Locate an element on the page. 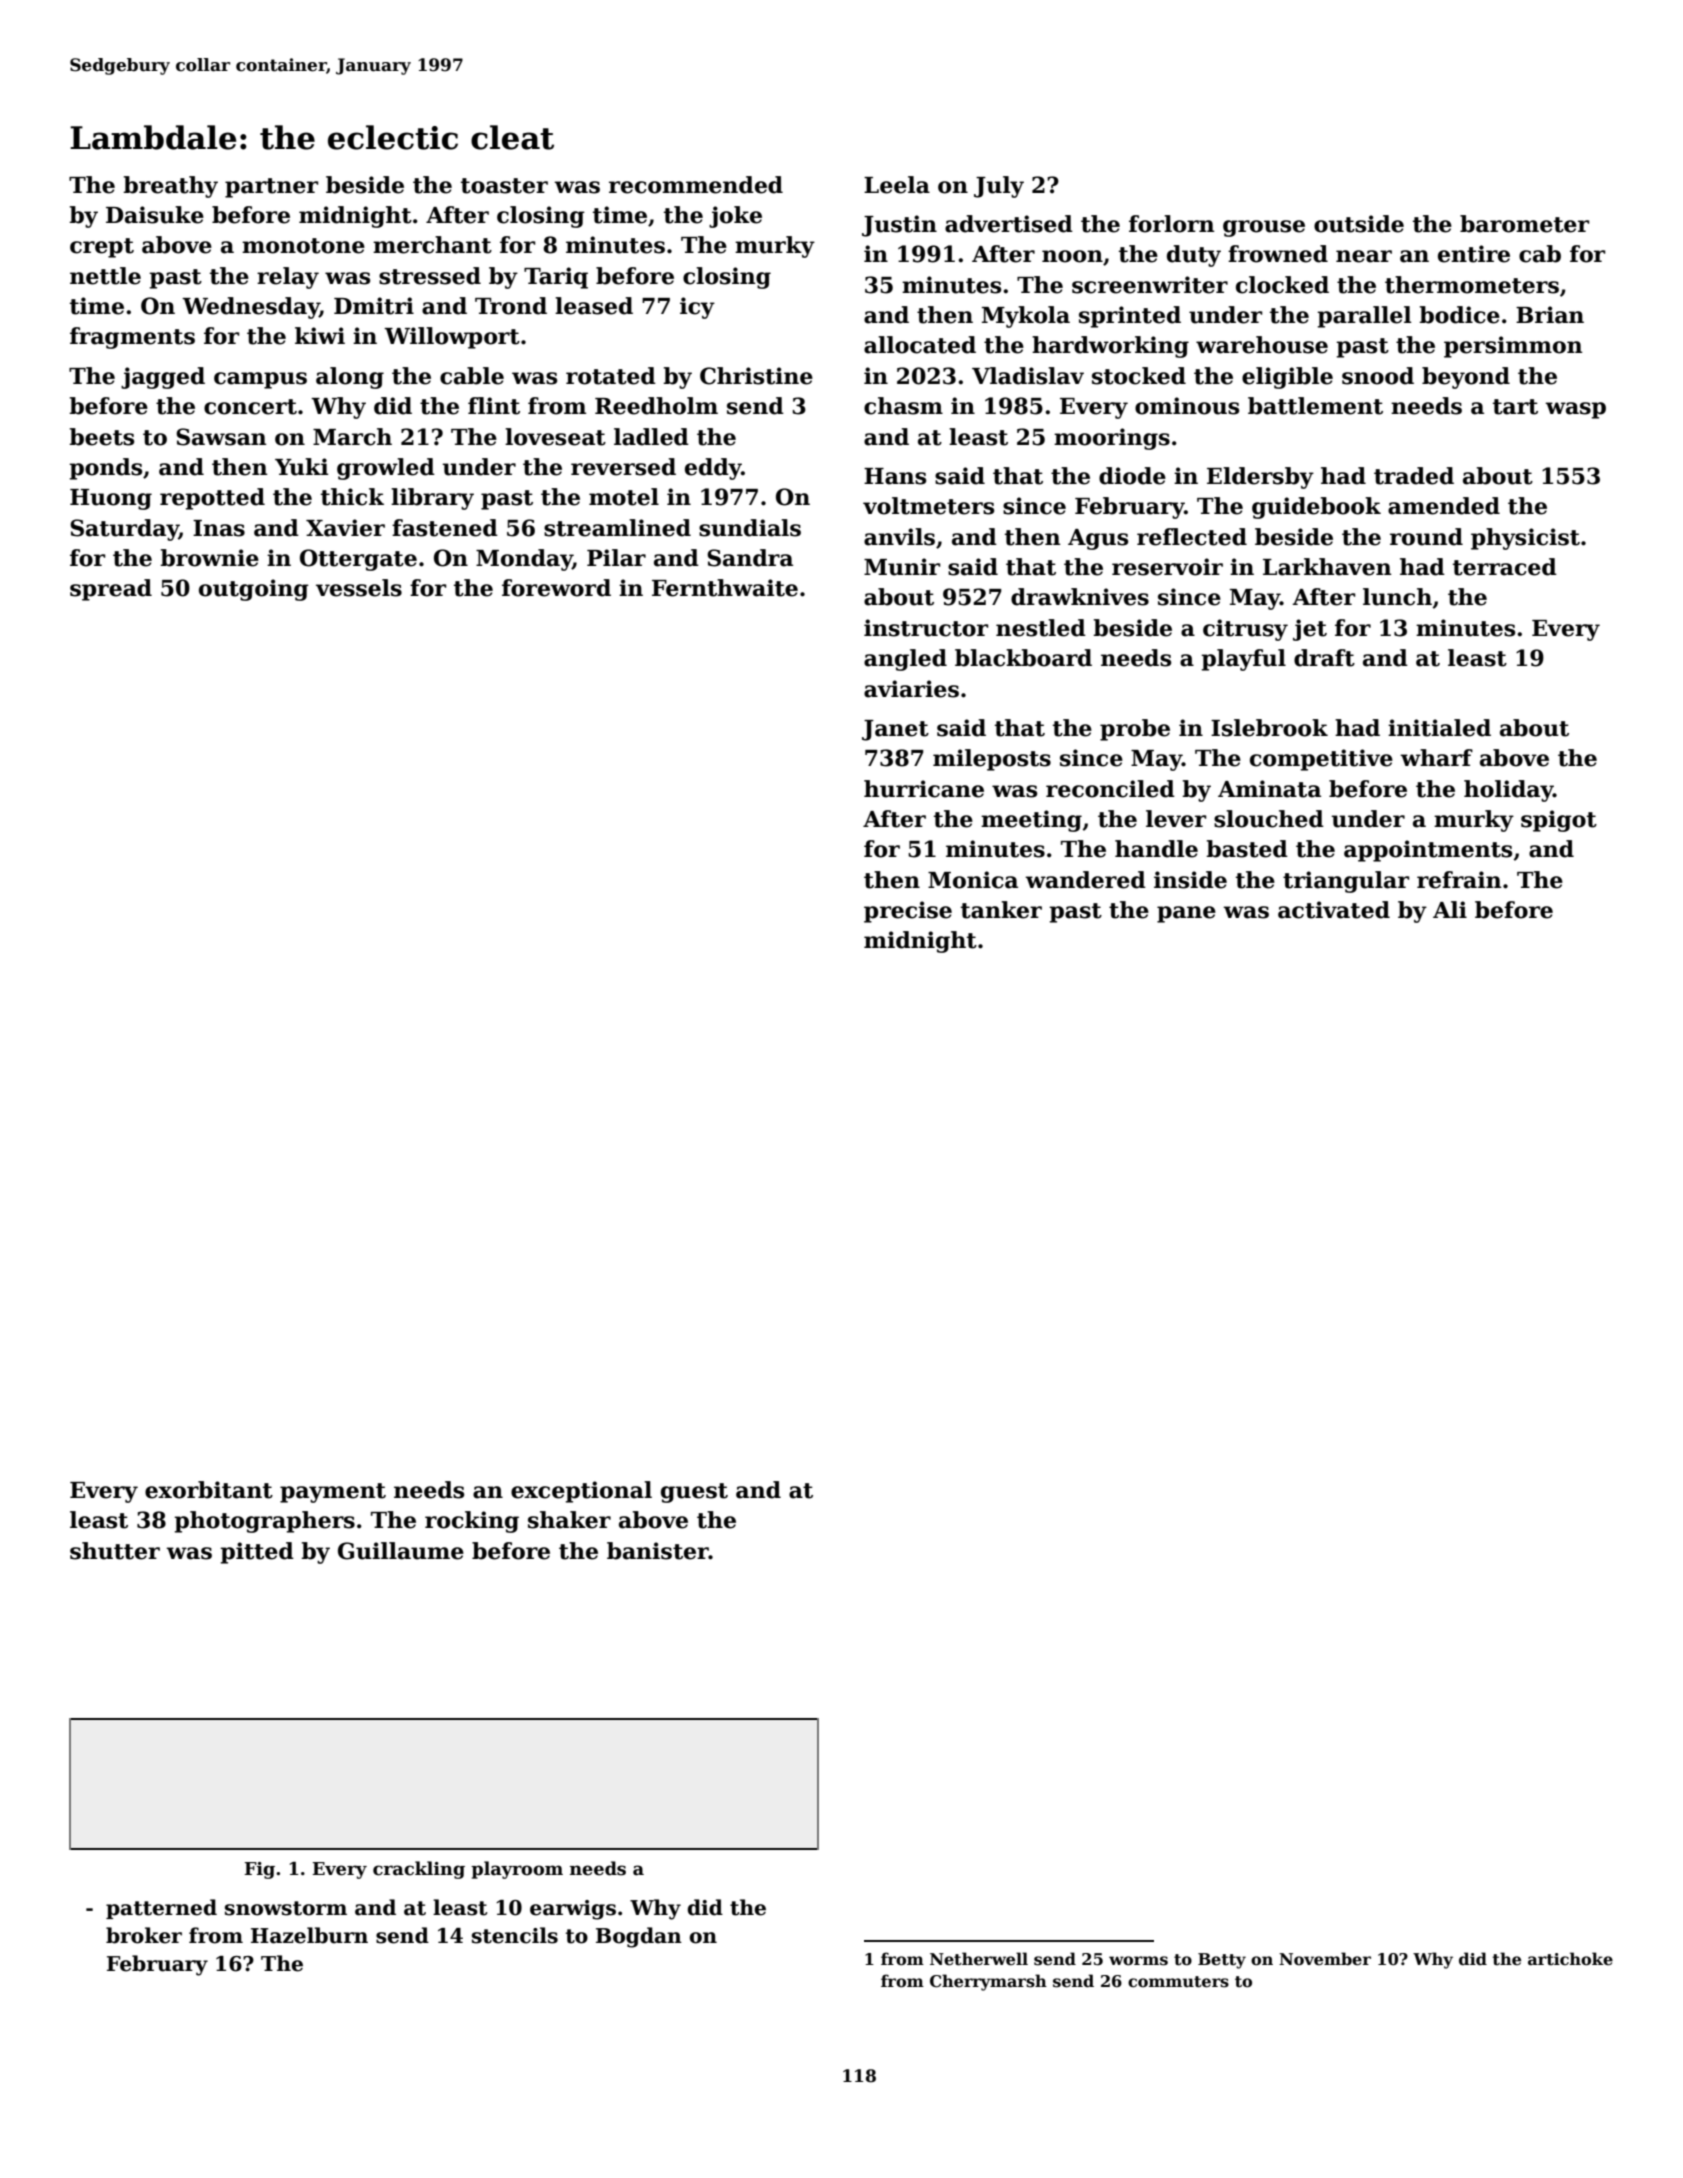  outgoing is located at coordinates (254, 590).
